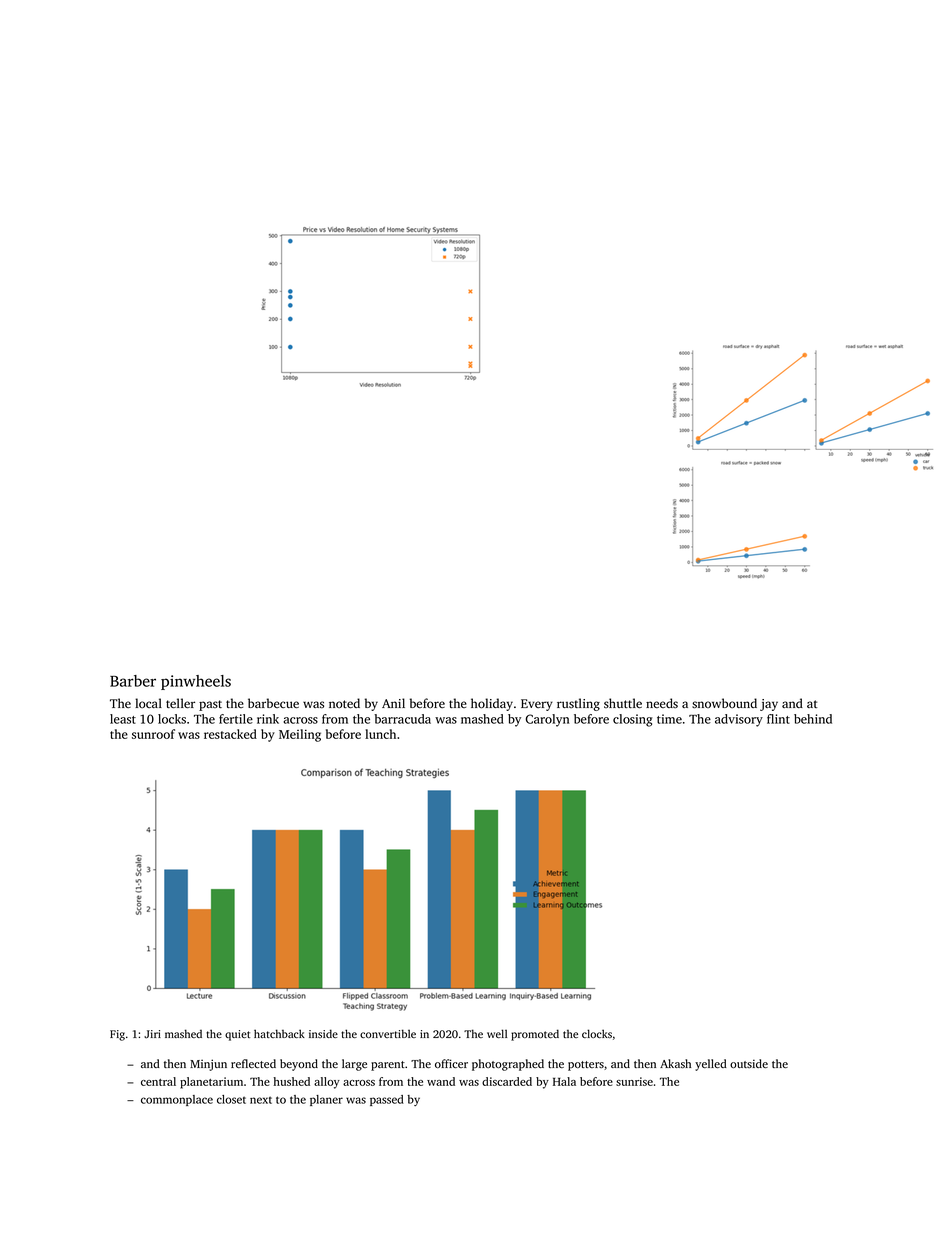  What do you see at coordinates (769, 705) in the screenshot?
I see `jay` at bounding box center [769, 705].
